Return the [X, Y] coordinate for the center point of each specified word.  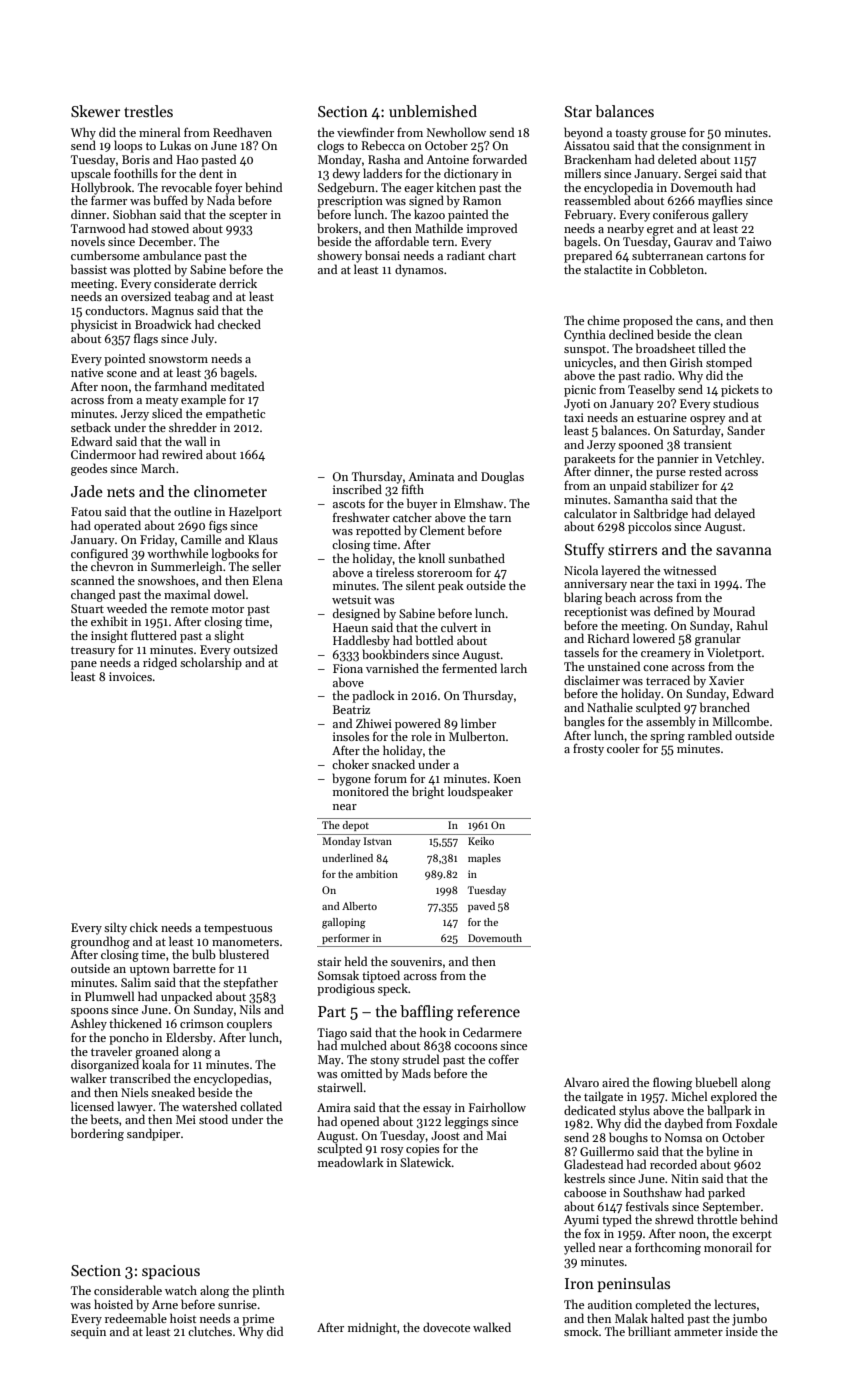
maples [484, 859]
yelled [579, 1248]
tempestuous [238, 929]
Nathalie [610, 707]
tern [443, 242]
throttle [717, 1219]
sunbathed [476, 558]
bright [428, 792]
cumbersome [105, 255]
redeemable [136, 1318]
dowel [229, 594]
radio [658, 375]
